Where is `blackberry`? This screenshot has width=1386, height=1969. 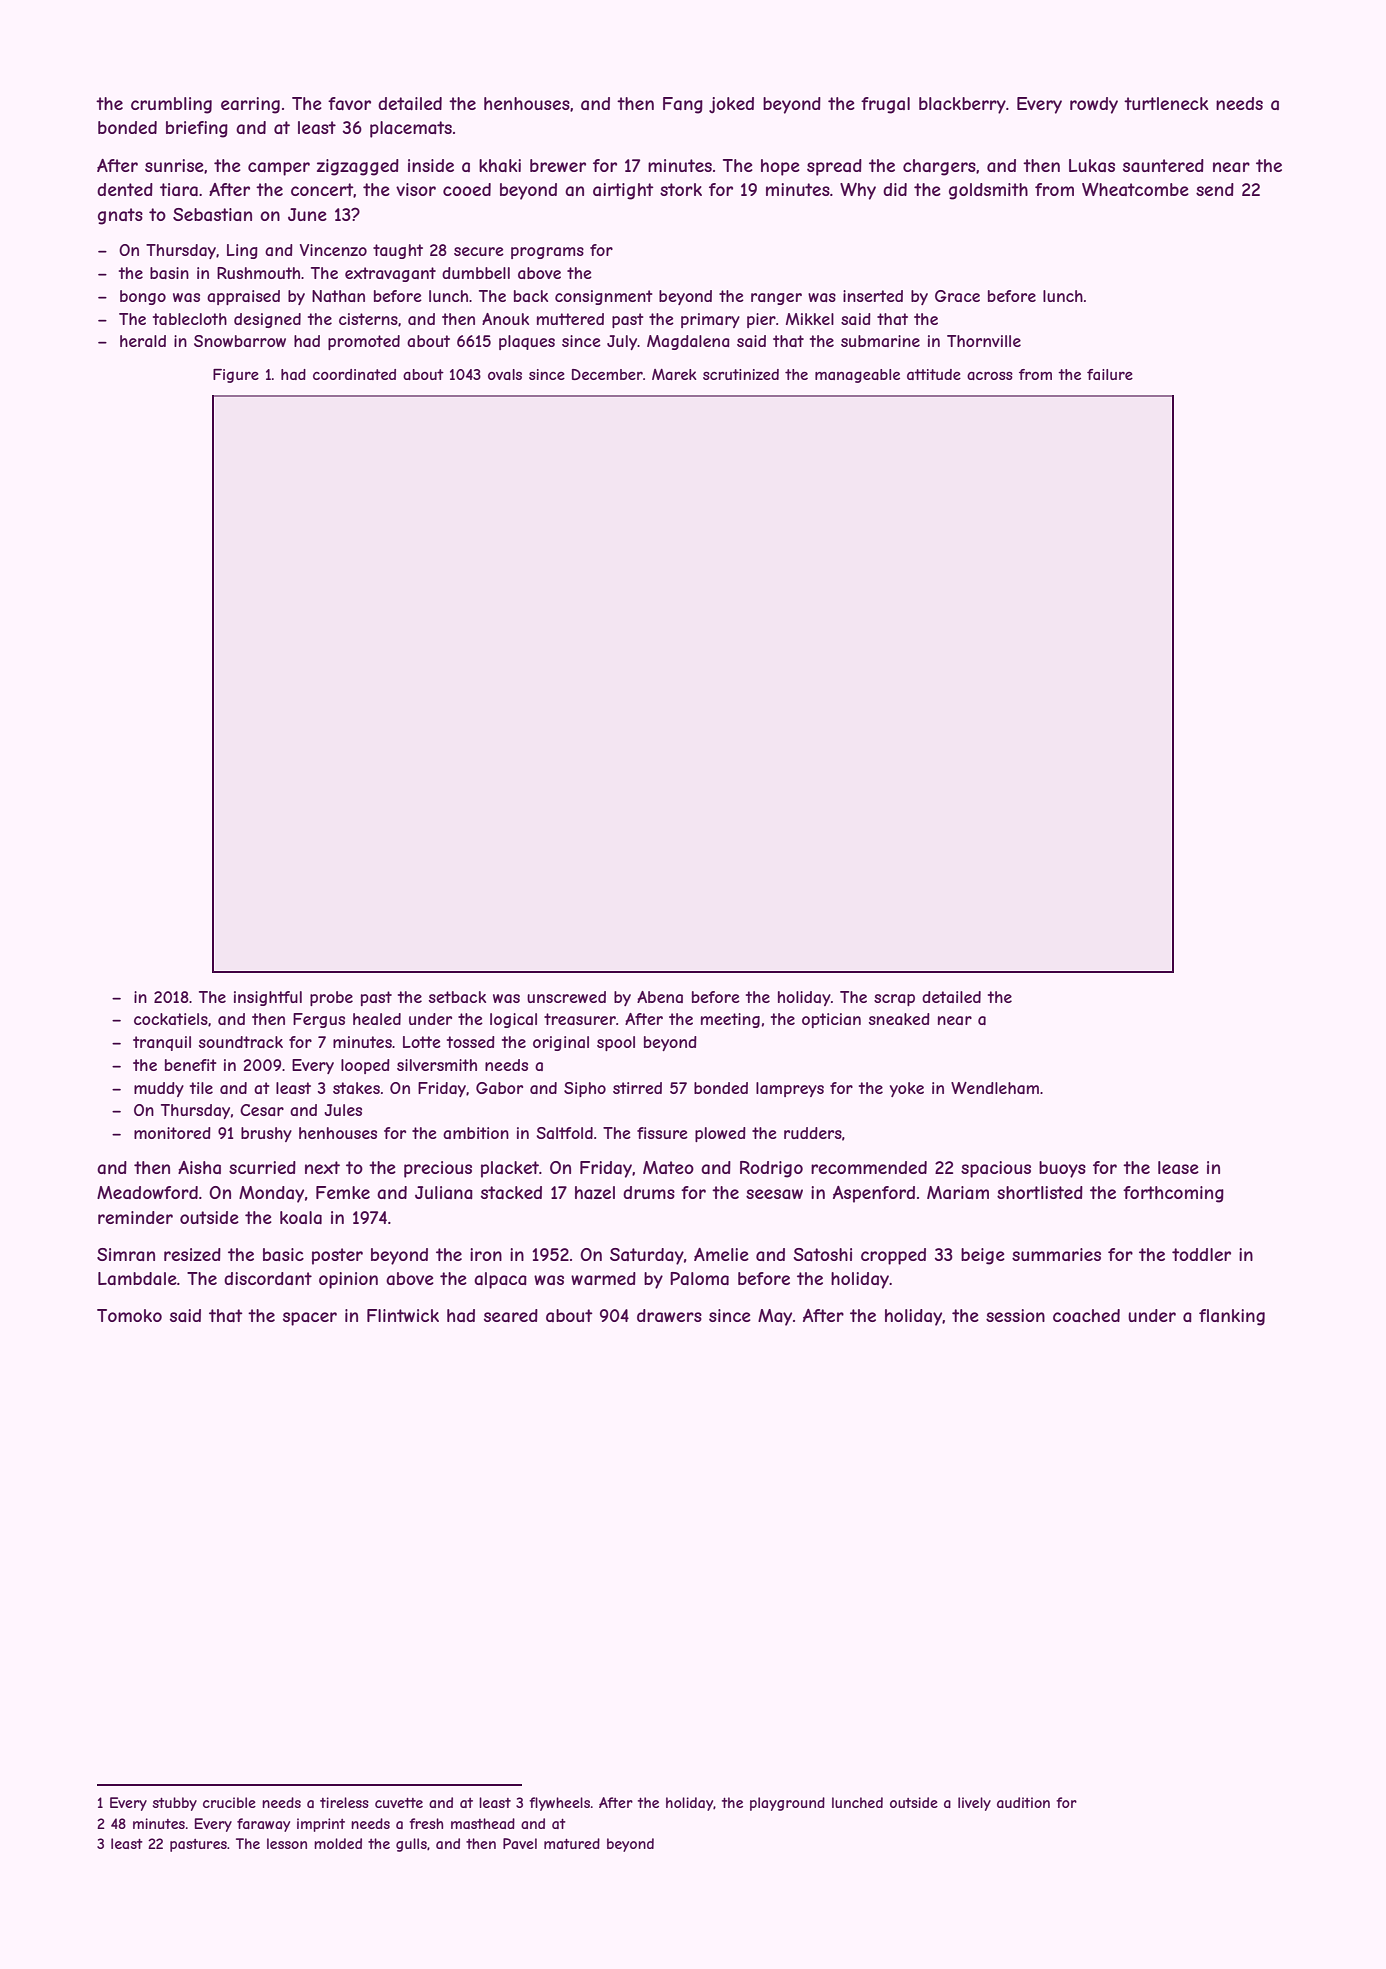 blackberry is located at coordinates (962, 105).
